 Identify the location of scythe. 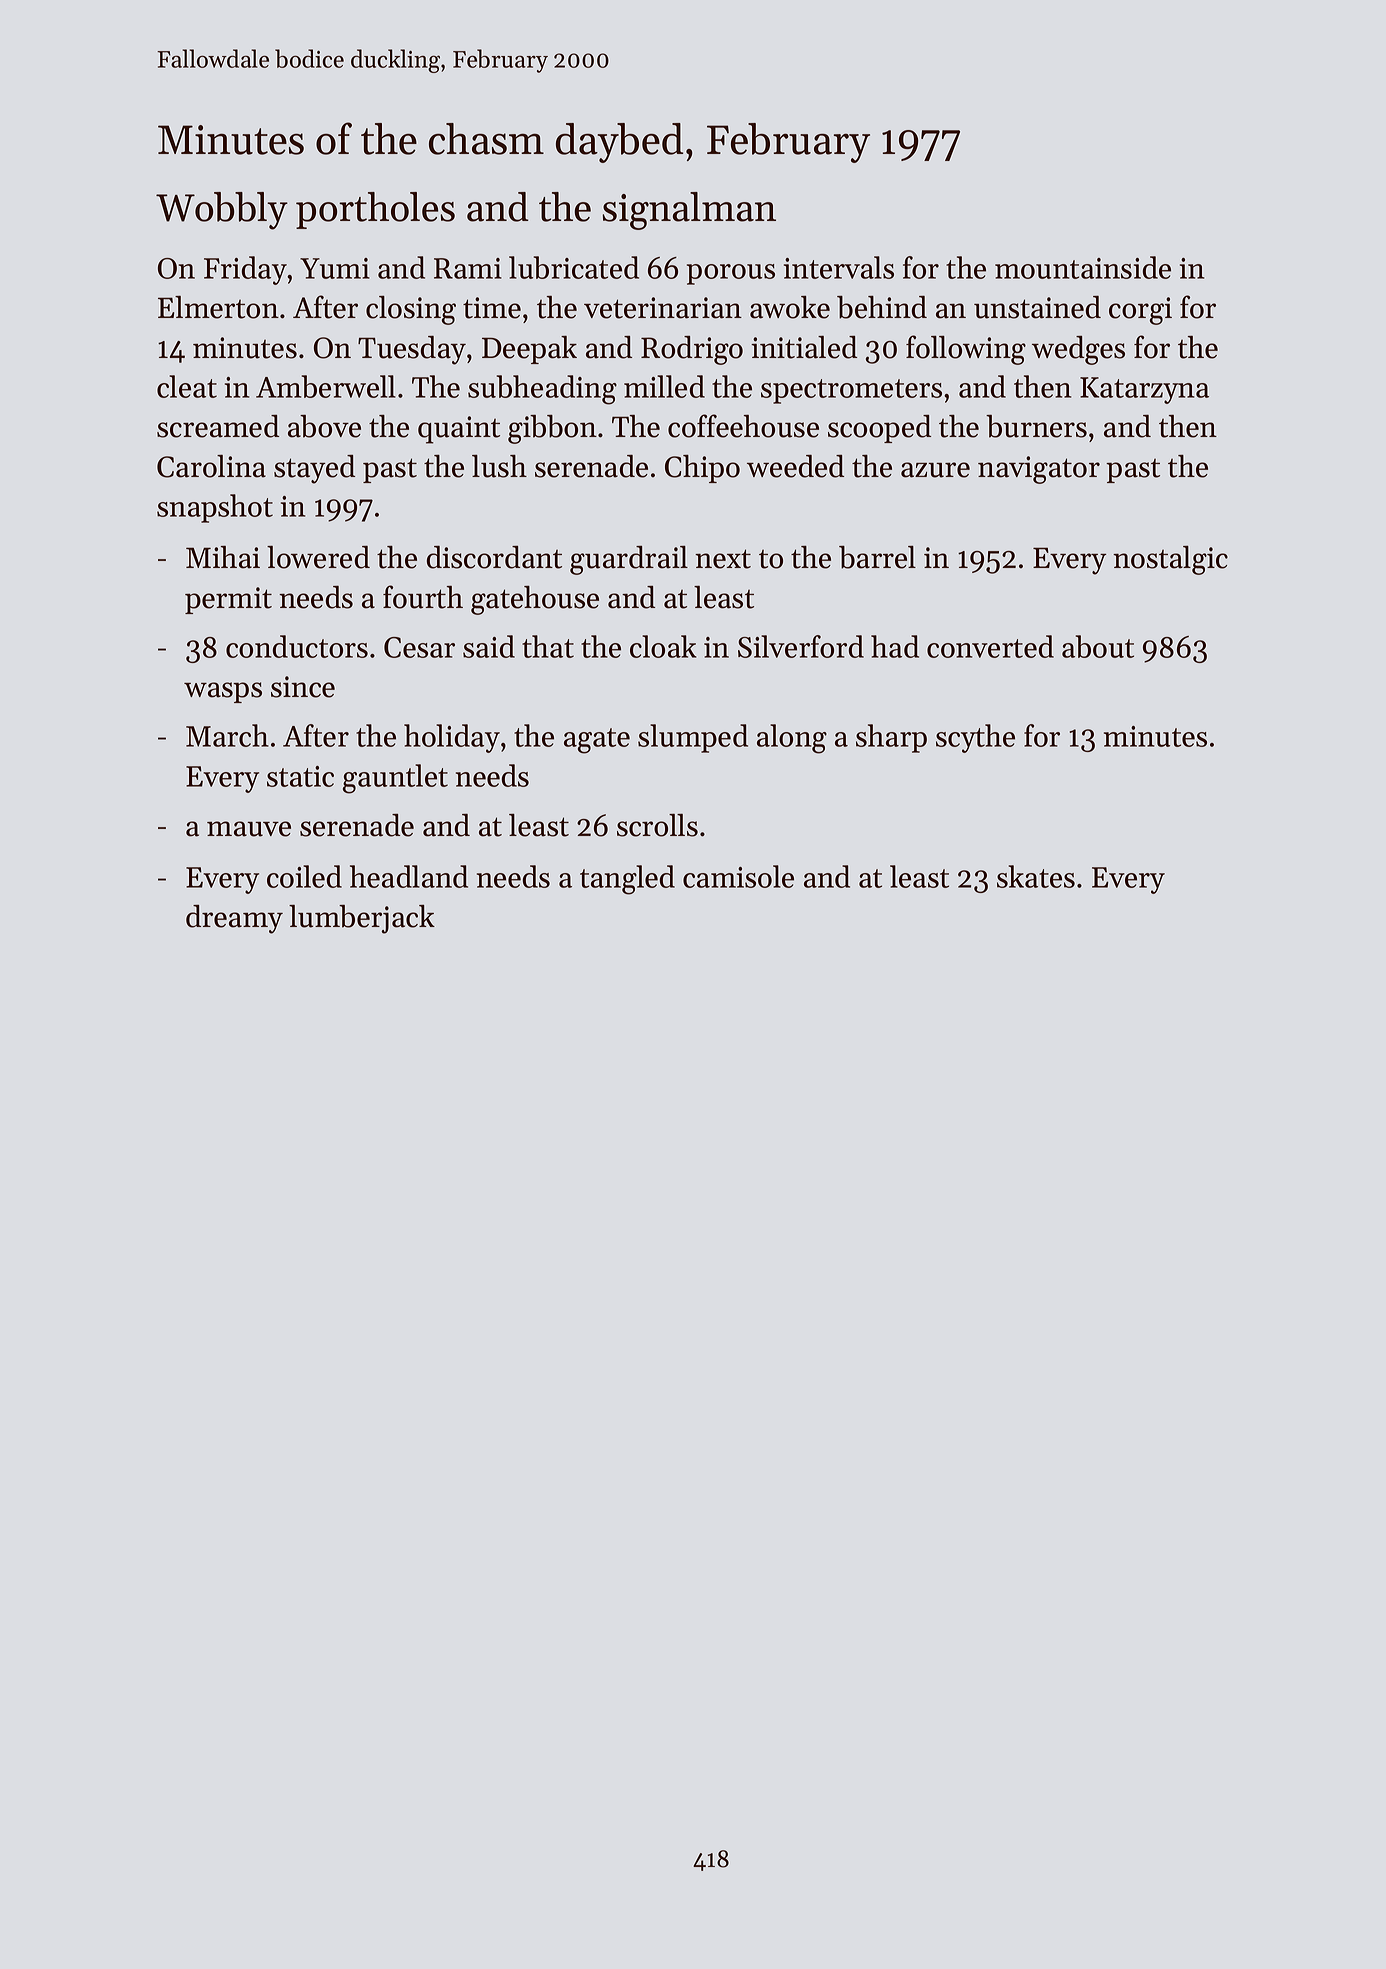
(975, 738).
